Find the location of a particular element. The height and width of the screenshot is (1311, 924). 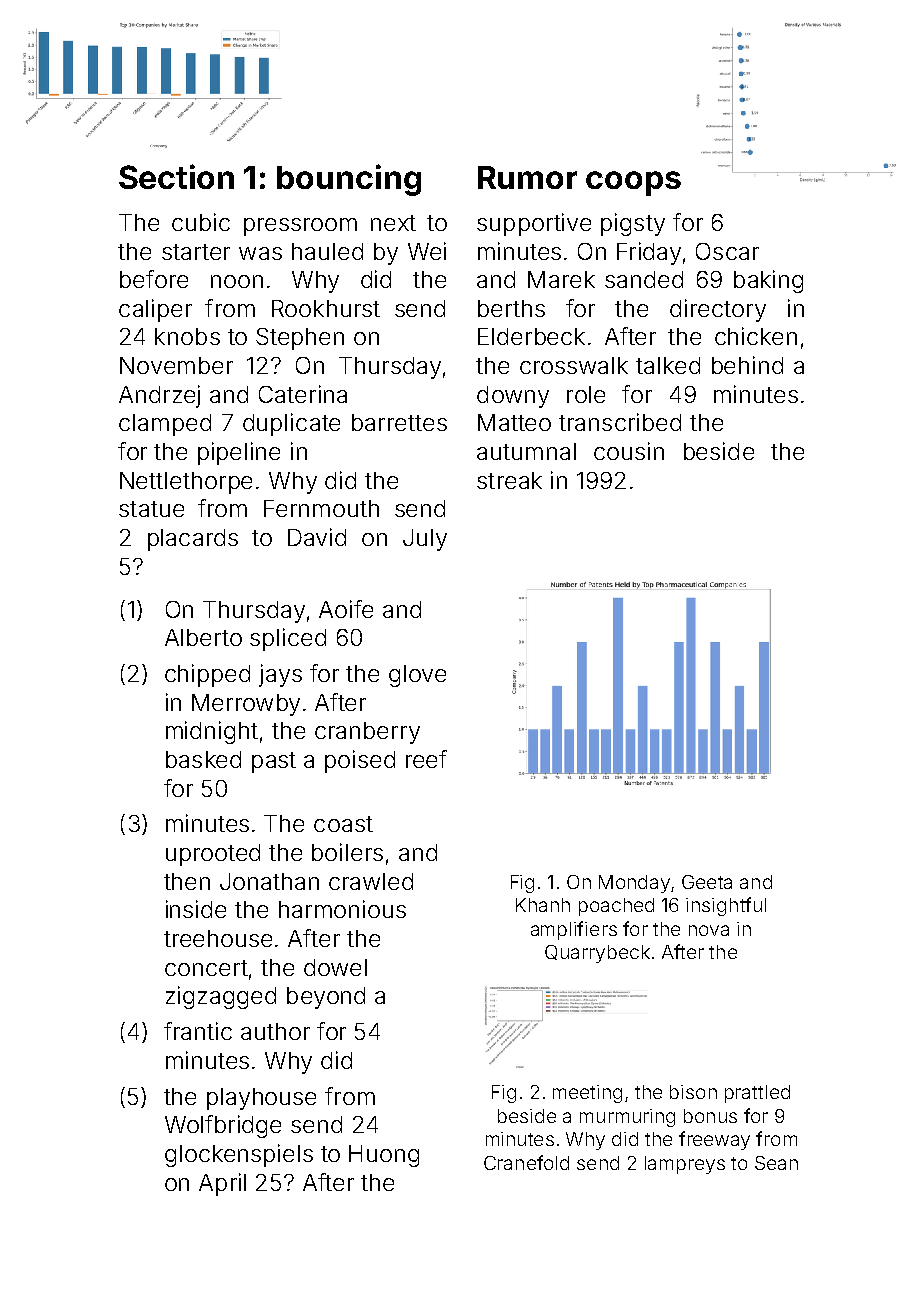

glockenspiels is located at coordinates (239, 1155).
